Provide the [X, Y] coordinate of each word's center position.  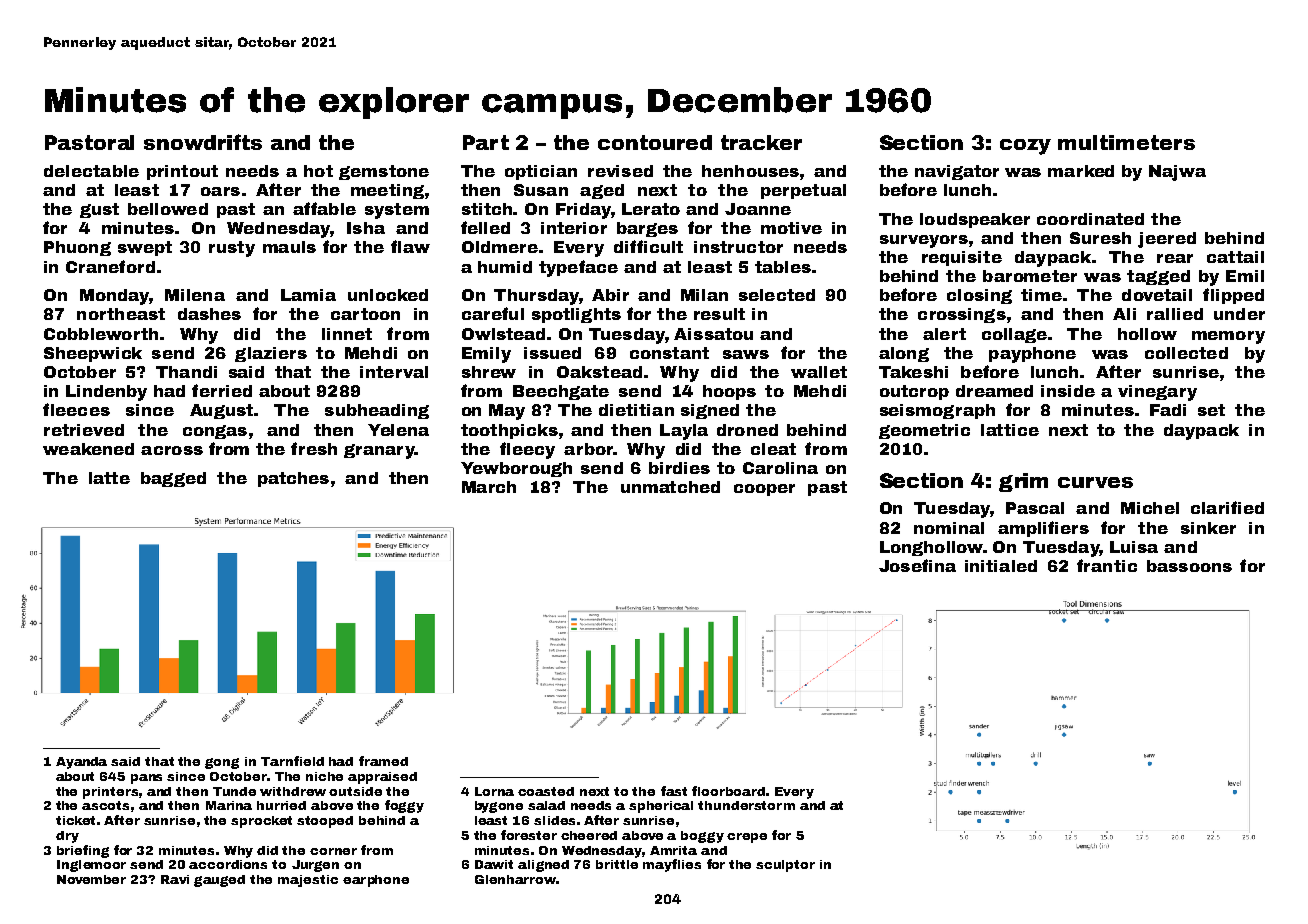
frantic [1107, 565]
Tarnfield [292, 761]
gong [222, 763]
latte [109, 478]
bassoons [1189, 566]
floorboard [728, 791]
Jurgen [315, 866]
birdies [679, 468]
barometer [1030, 276]
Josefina [917, 565]
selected [777, 295]
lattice [1010, 430]
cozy [1025, 147]
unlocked [388, 295]
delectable [91, 171]
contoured [655, 142]
